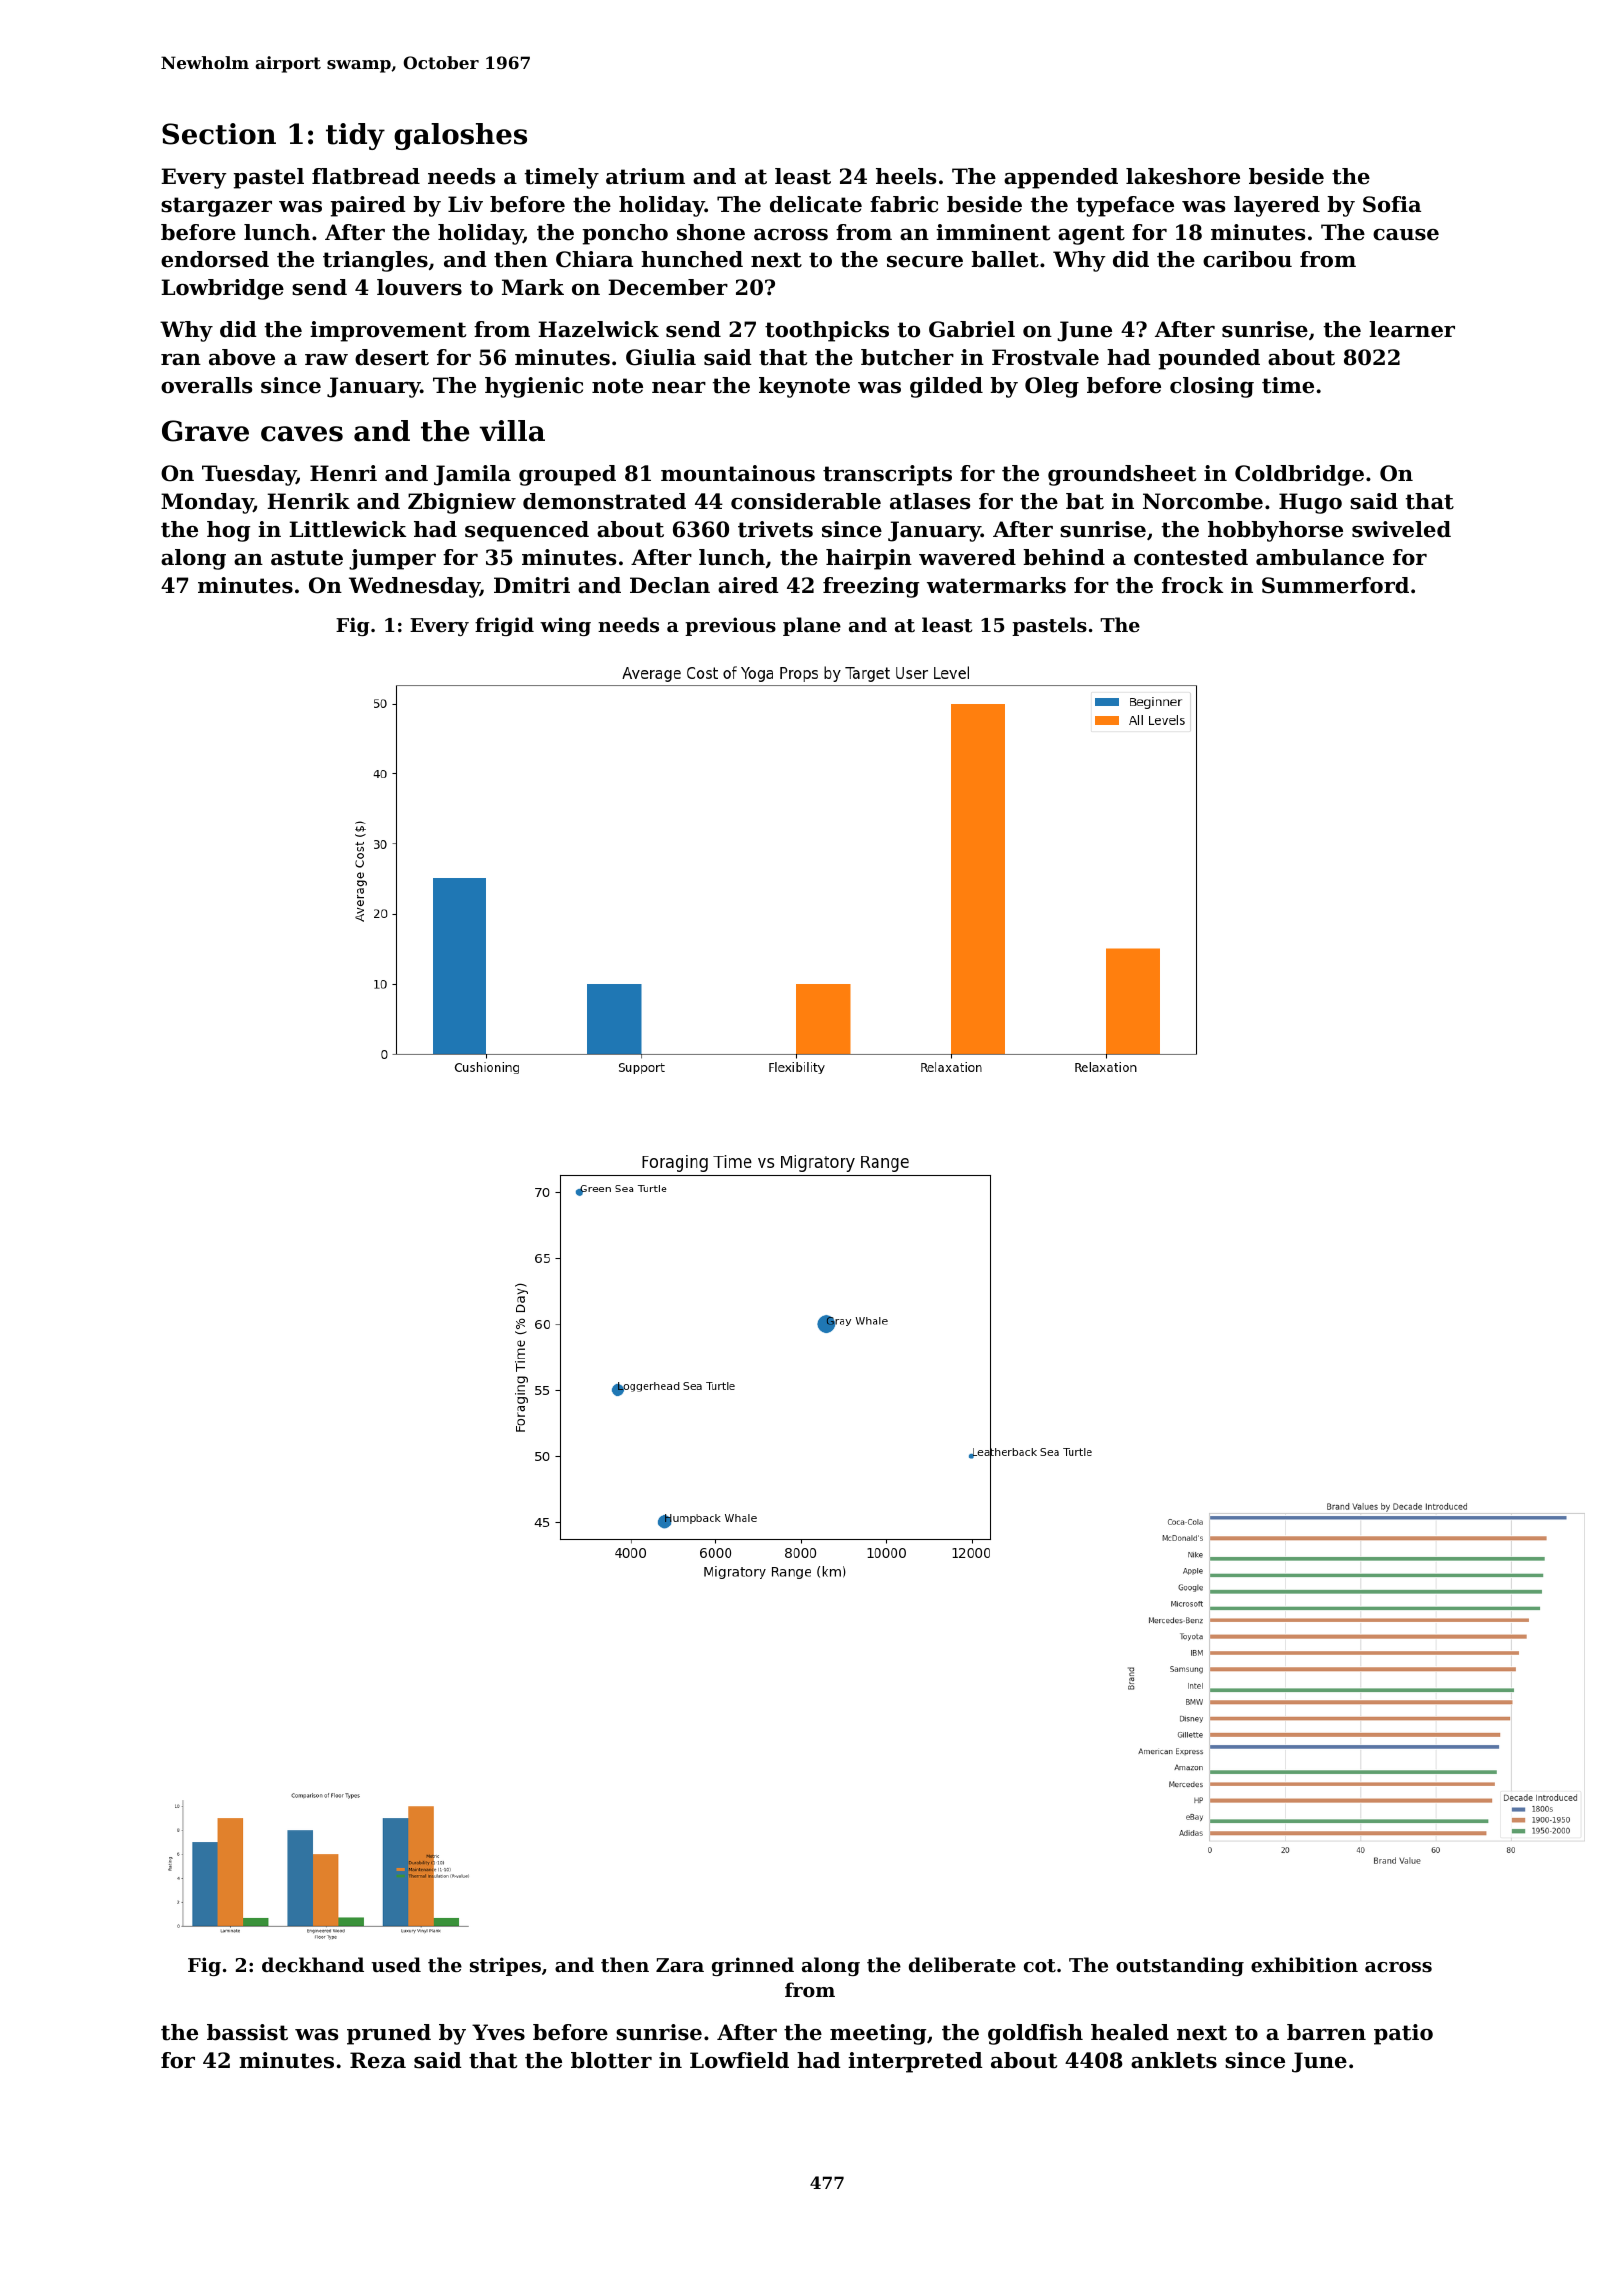 The image size is (1620, 2292). I want to click on plane, so click(812, 626).
